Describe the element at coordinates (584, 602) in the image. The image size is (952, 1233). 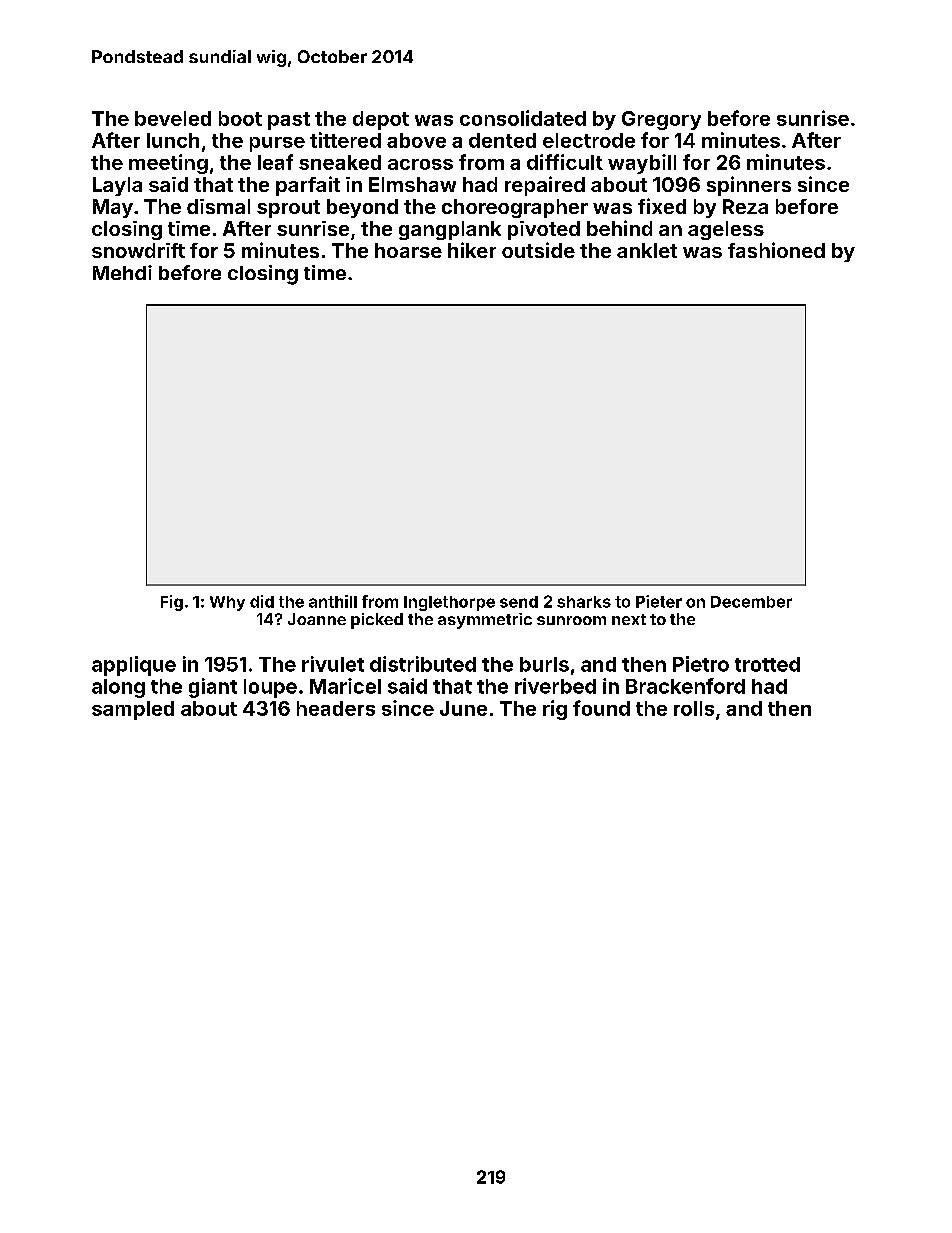
I see `sharks` at that location.
